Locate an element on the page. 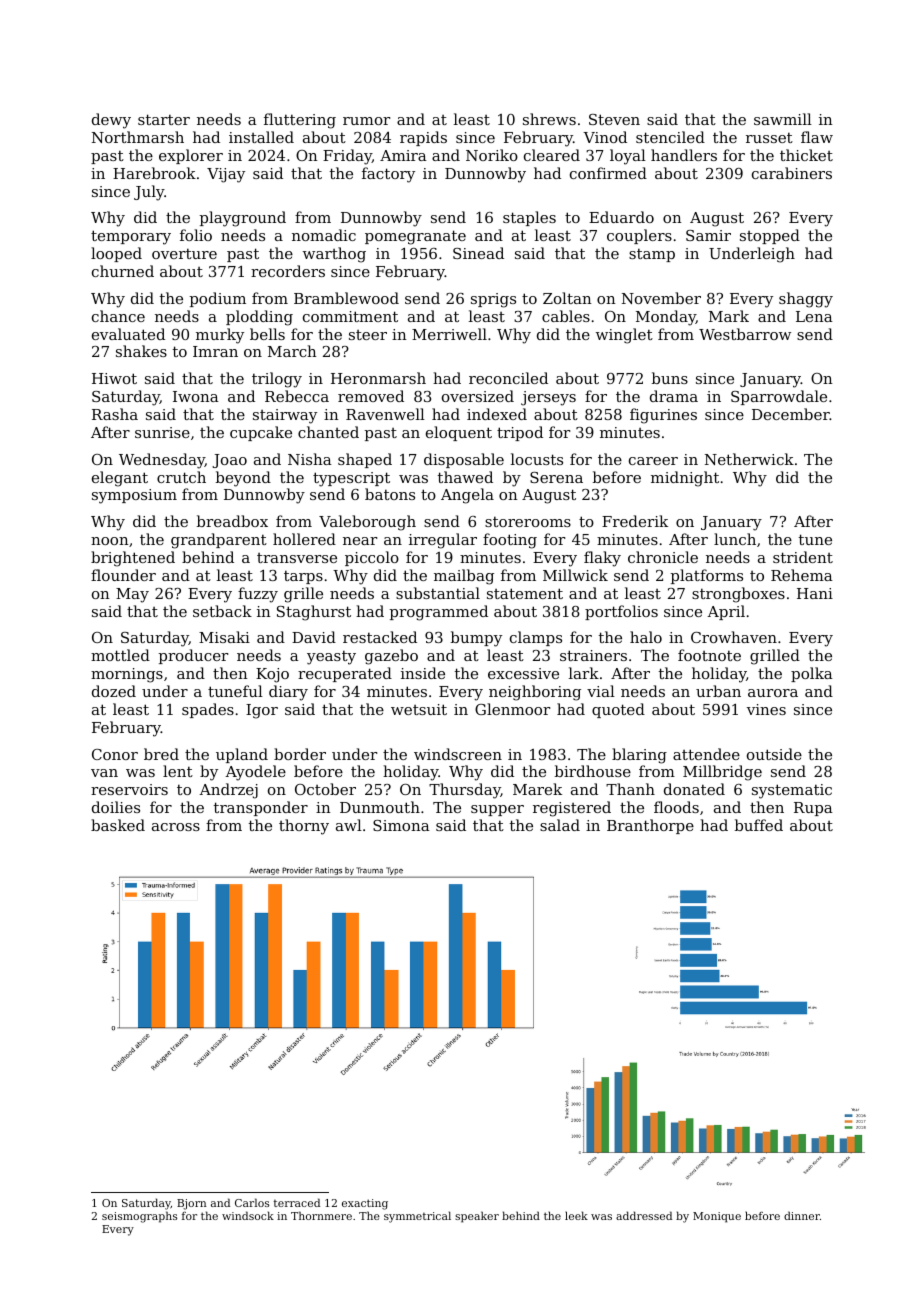 The image size is (924, 1308). exacting is located at coordinates (365, 1204).
